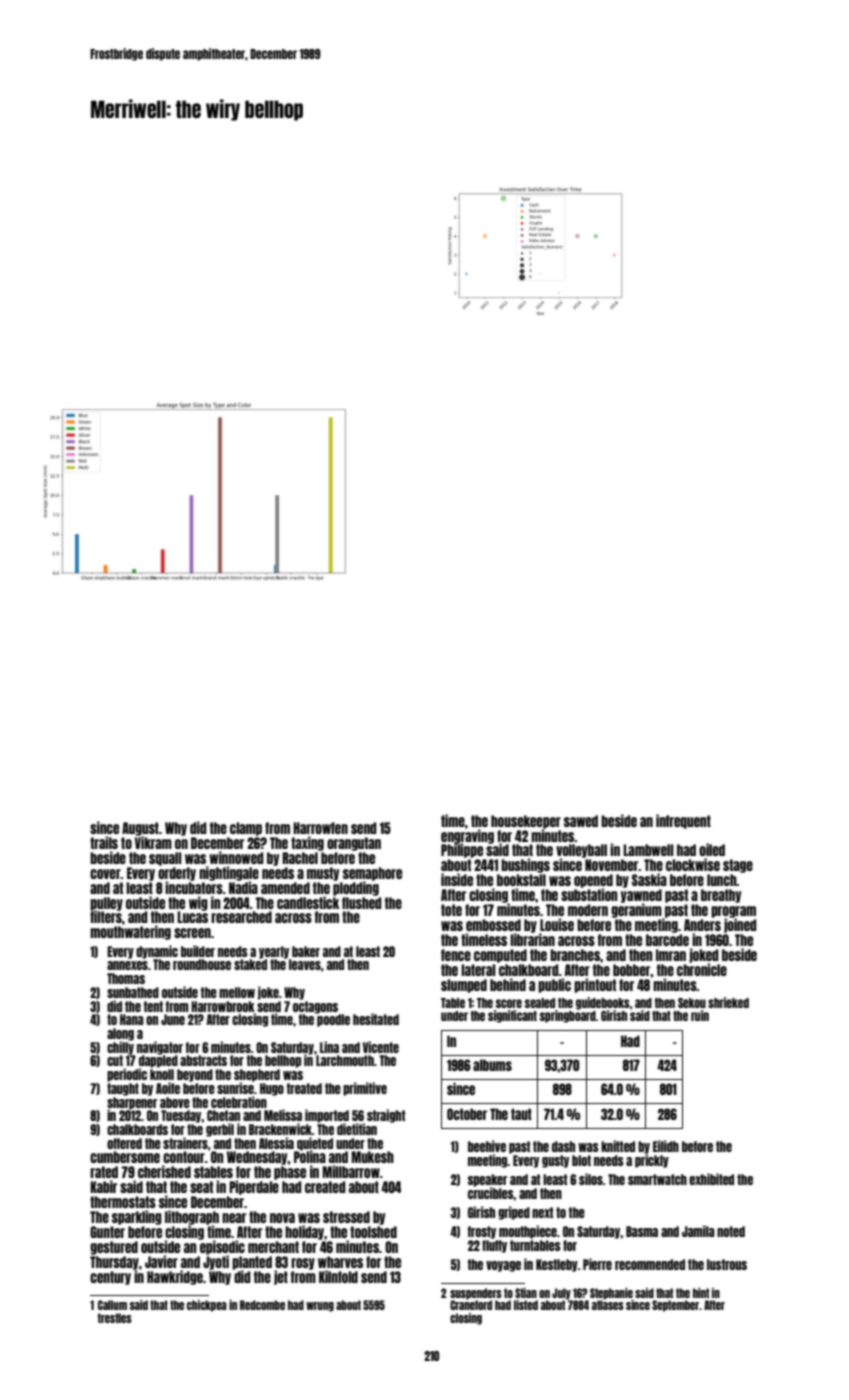  I want to click on Javier, so click(161, 1261).
